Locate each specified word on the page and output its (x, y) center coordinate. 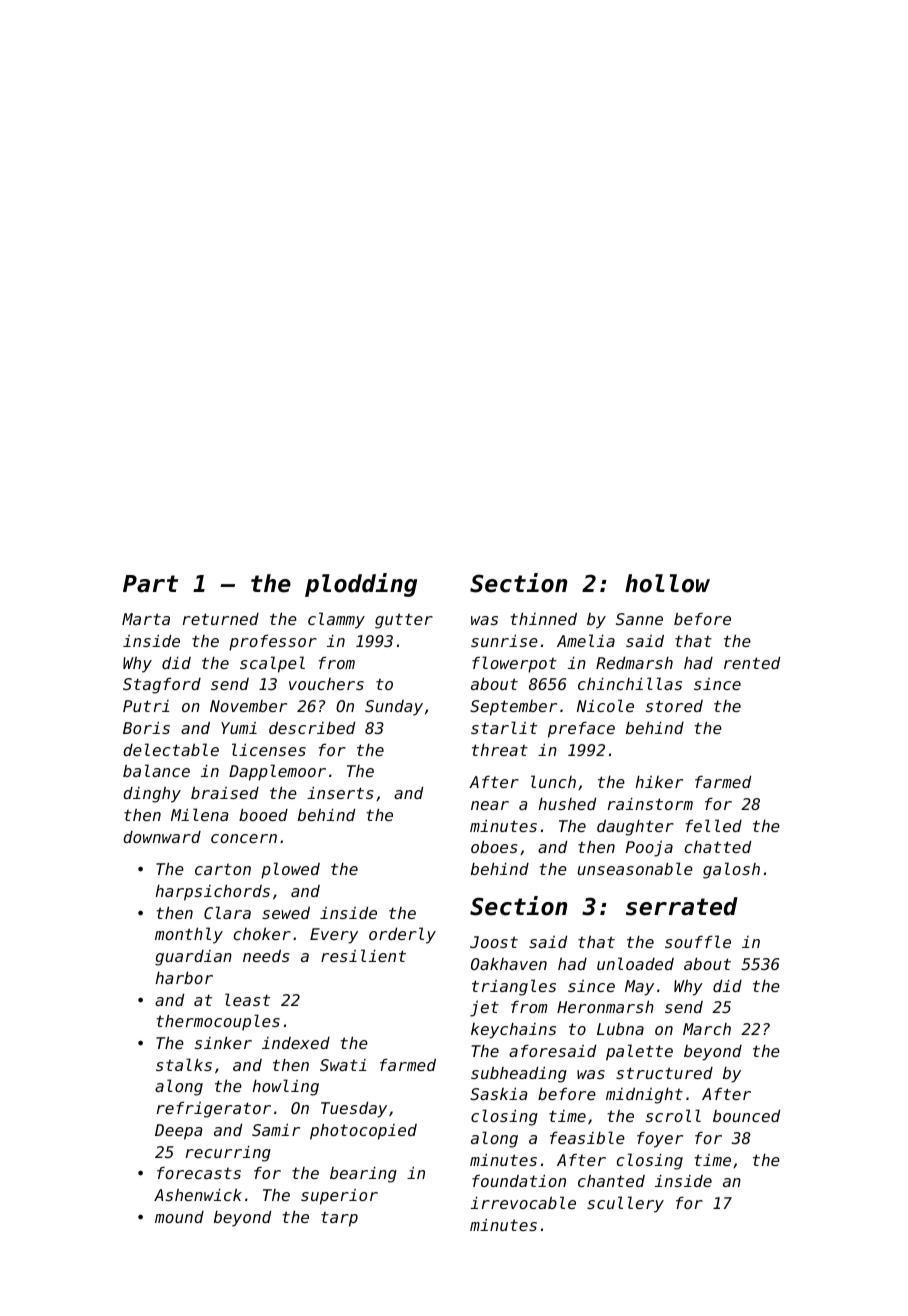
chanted (611, 1181)
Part (150, 584)
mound (179, 1217)
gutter (404, 621)
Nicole (605, 705)
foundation (519, 1181)
